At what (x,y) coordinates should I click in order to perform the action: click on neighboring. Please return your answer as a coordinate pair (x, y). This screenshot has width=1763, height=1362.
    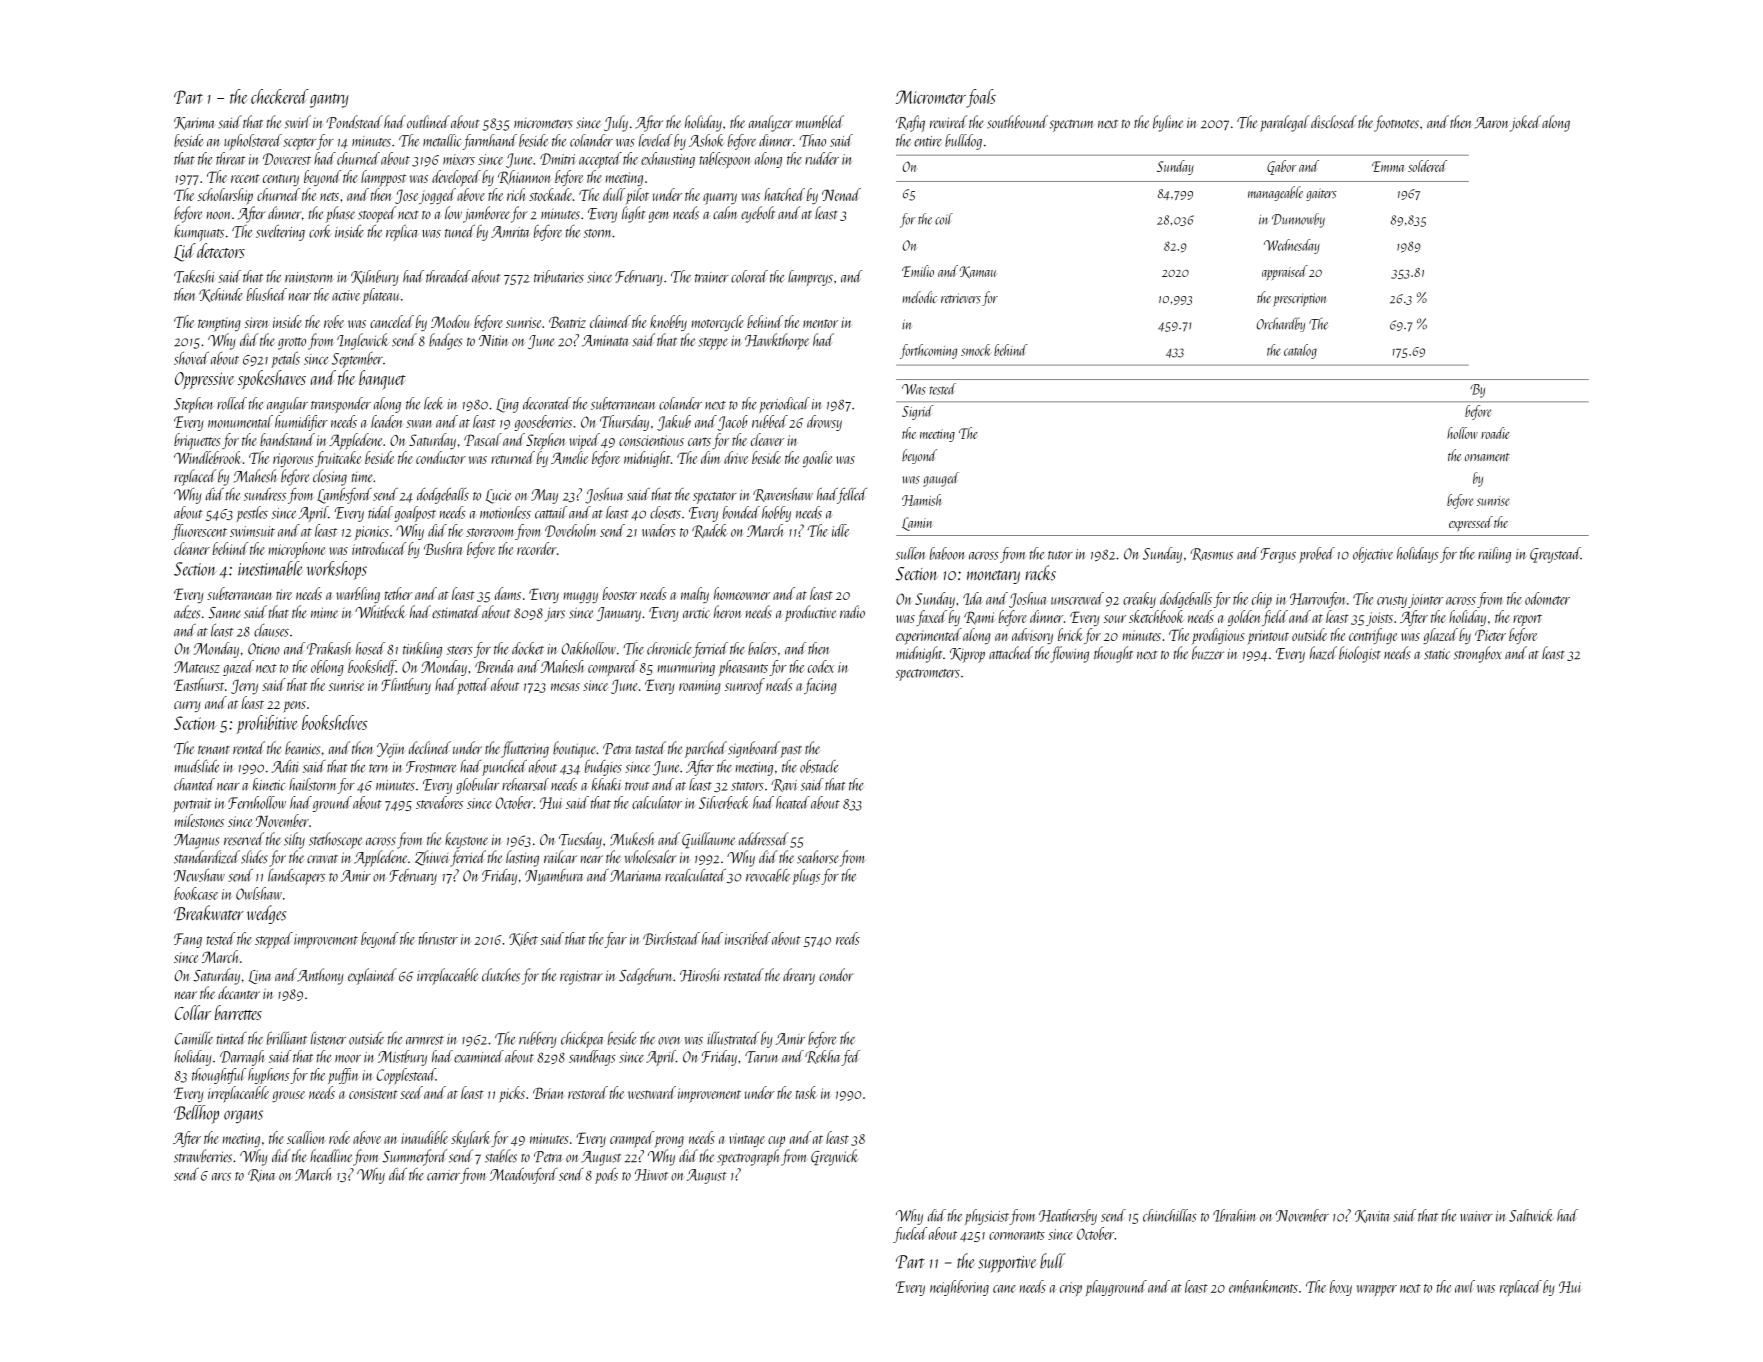
    Looking at the image, I should click on (959, 1288).
